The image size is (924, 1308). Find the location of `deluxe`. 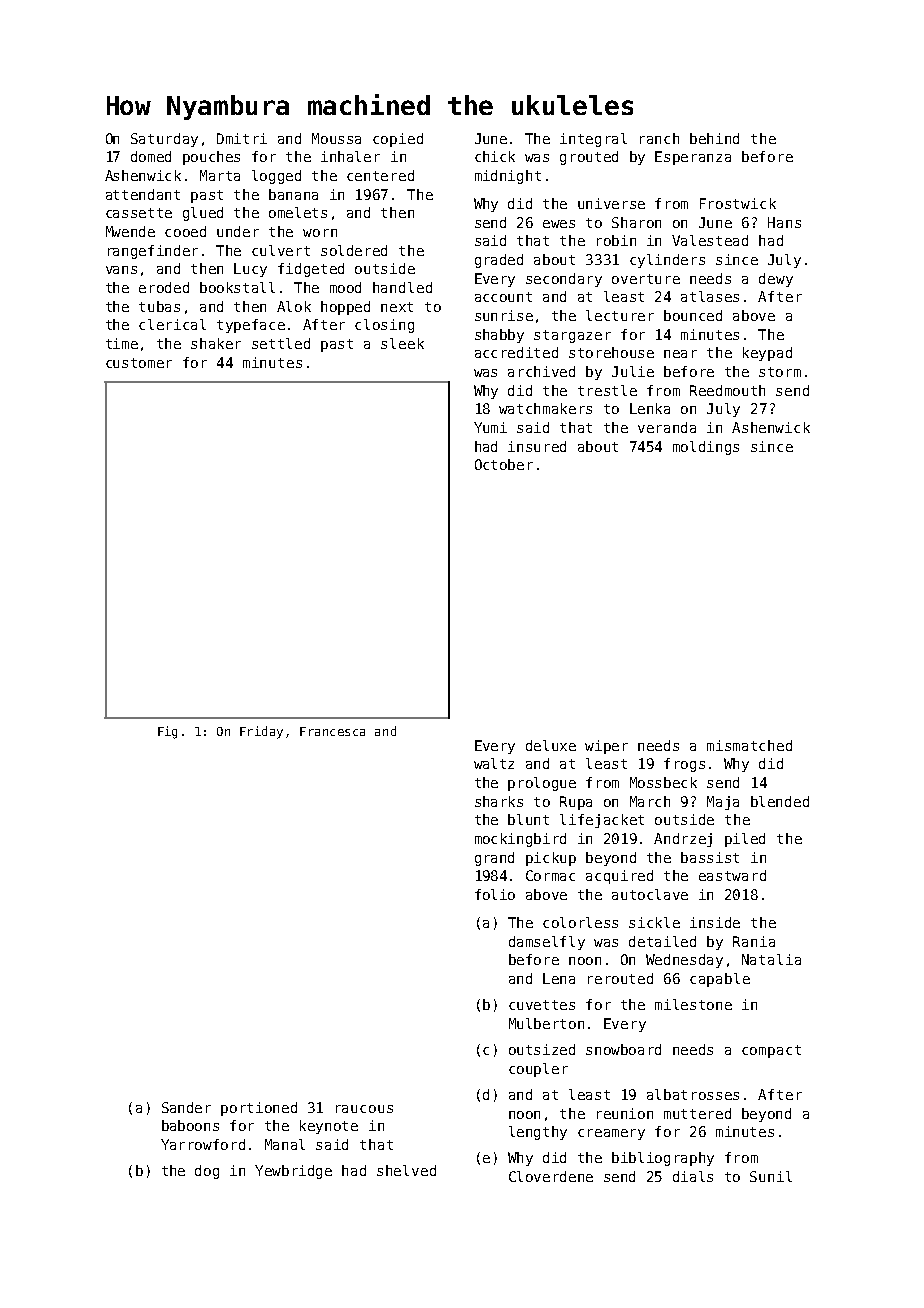

deluxe is located at coordinates (551, 745).
